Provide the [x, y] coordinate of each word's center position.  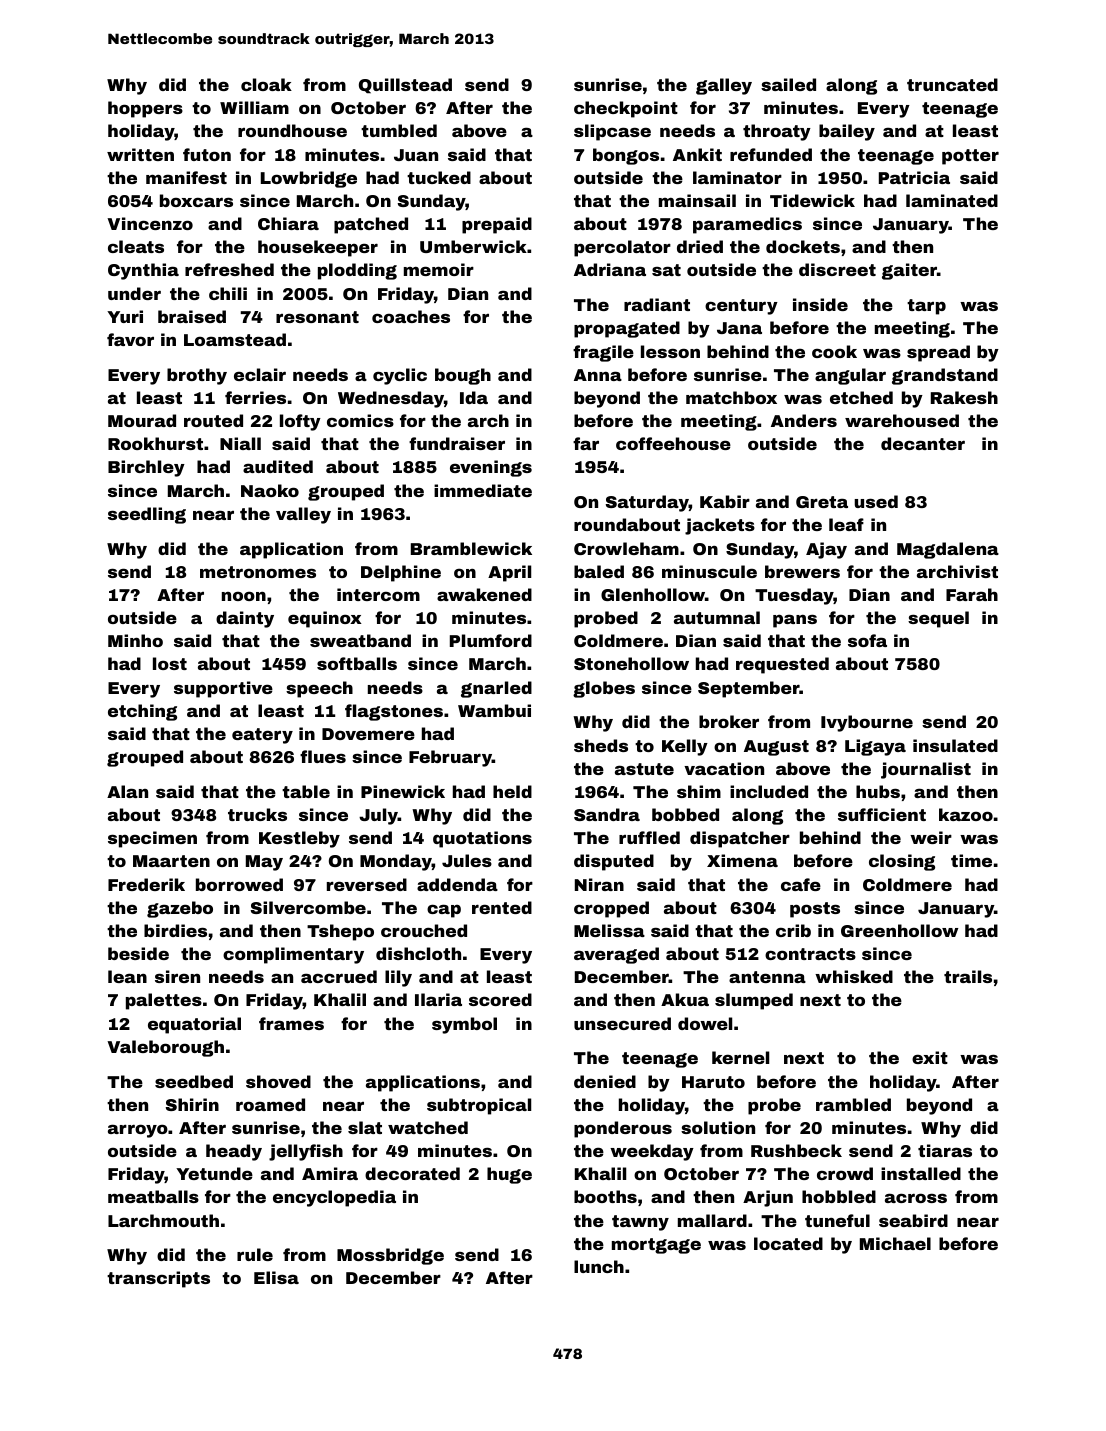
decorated [412, 1173]
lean [127, 976]
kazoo [966, 814]
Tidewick [812, 200]
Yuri [125, 316]
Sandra [607, 814]
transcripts [158, 1279]
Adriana [610, 269]
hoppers [145, 109]
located [788, 1243]
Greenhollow [899, 930]
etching [142, 712]
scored [500, 999]
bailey [847, 132]
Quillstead [405, 86]
